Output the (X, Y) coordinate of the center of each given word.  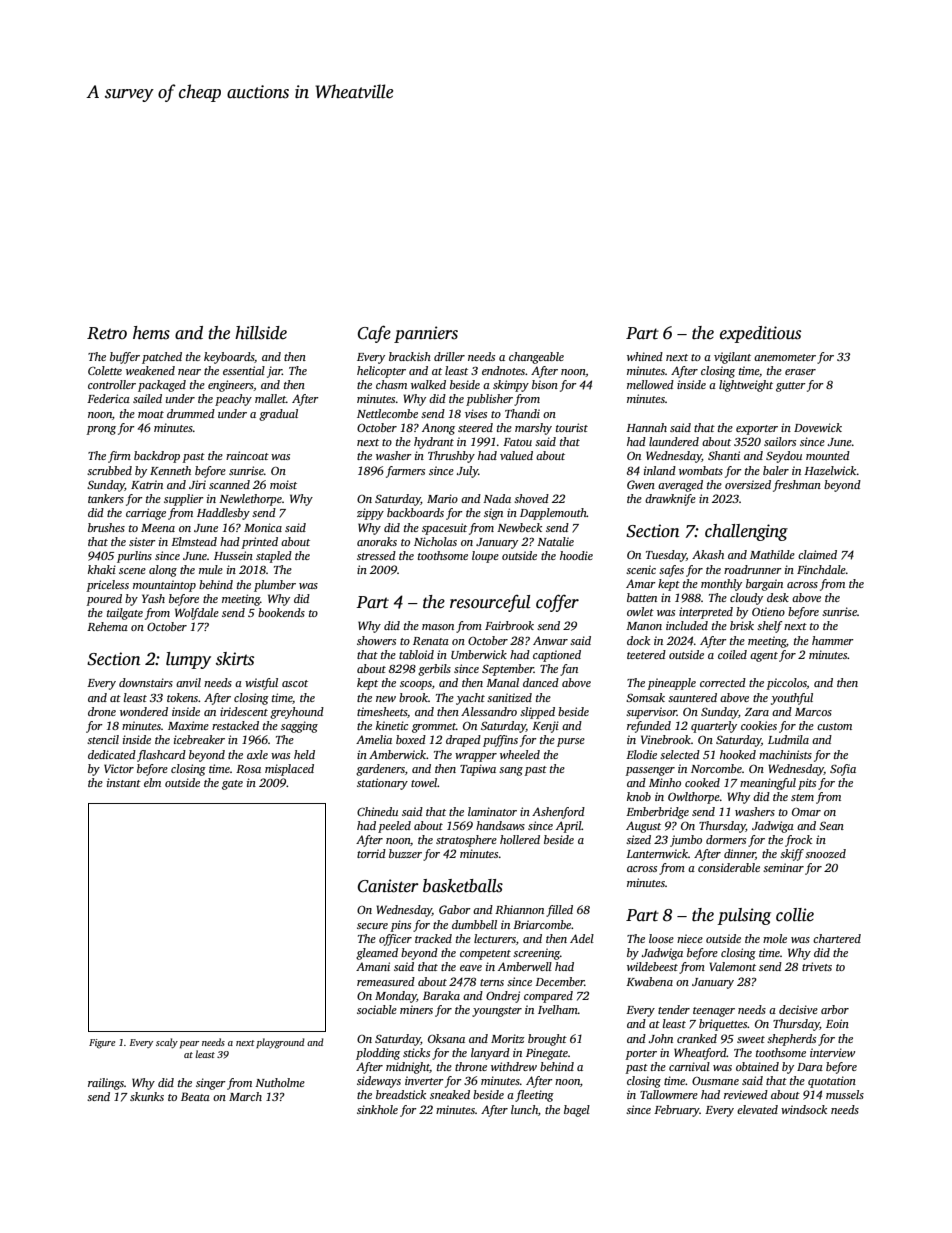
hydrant (434, 443)
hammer (833, 640)
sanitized (509, 697)
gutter (791, 387)
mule (211, 569)
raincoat (247, 455)
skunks (147, 1096)
